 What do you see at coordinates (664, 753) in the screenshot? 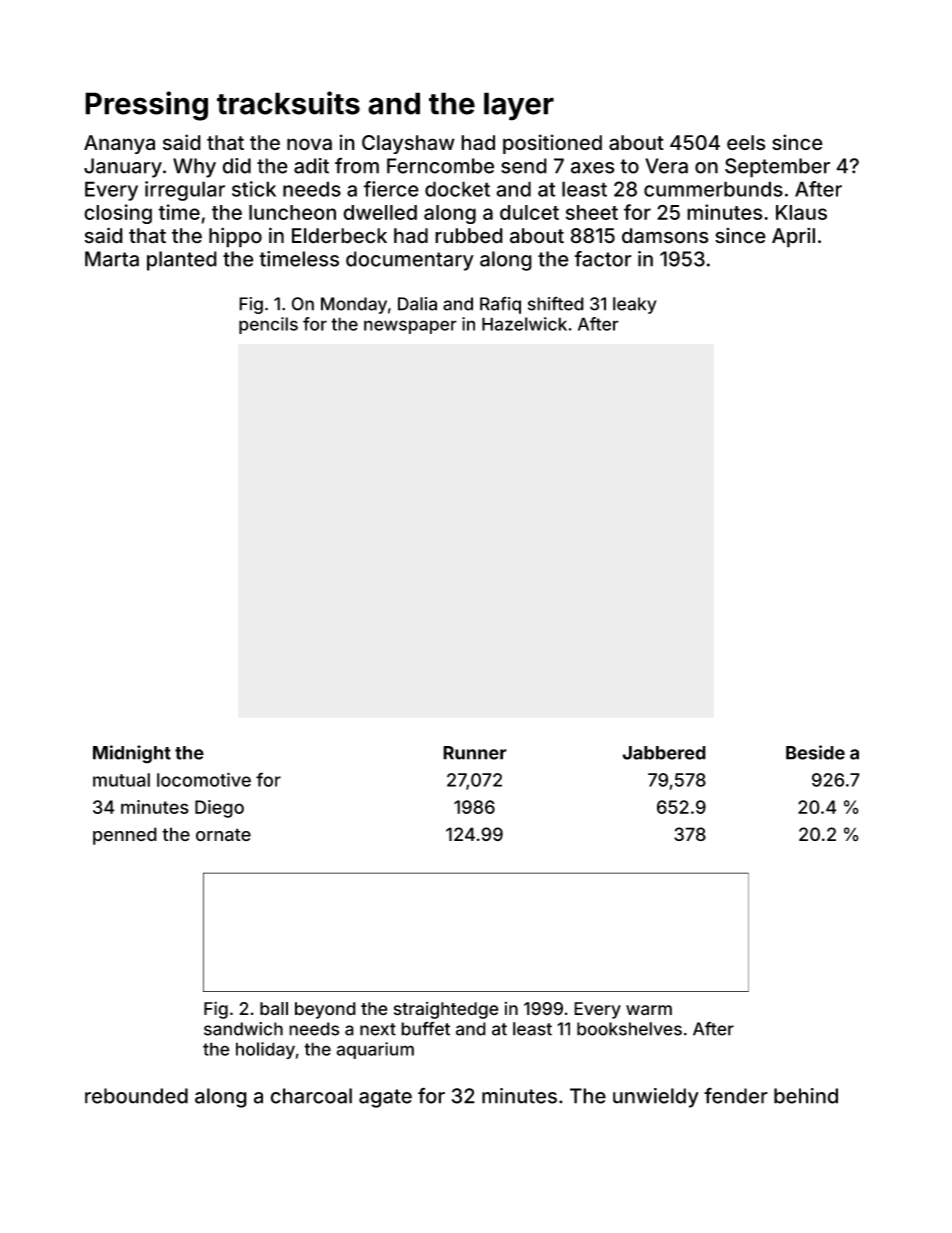
I see `Jabbered` at bounding box center [664, 753].
